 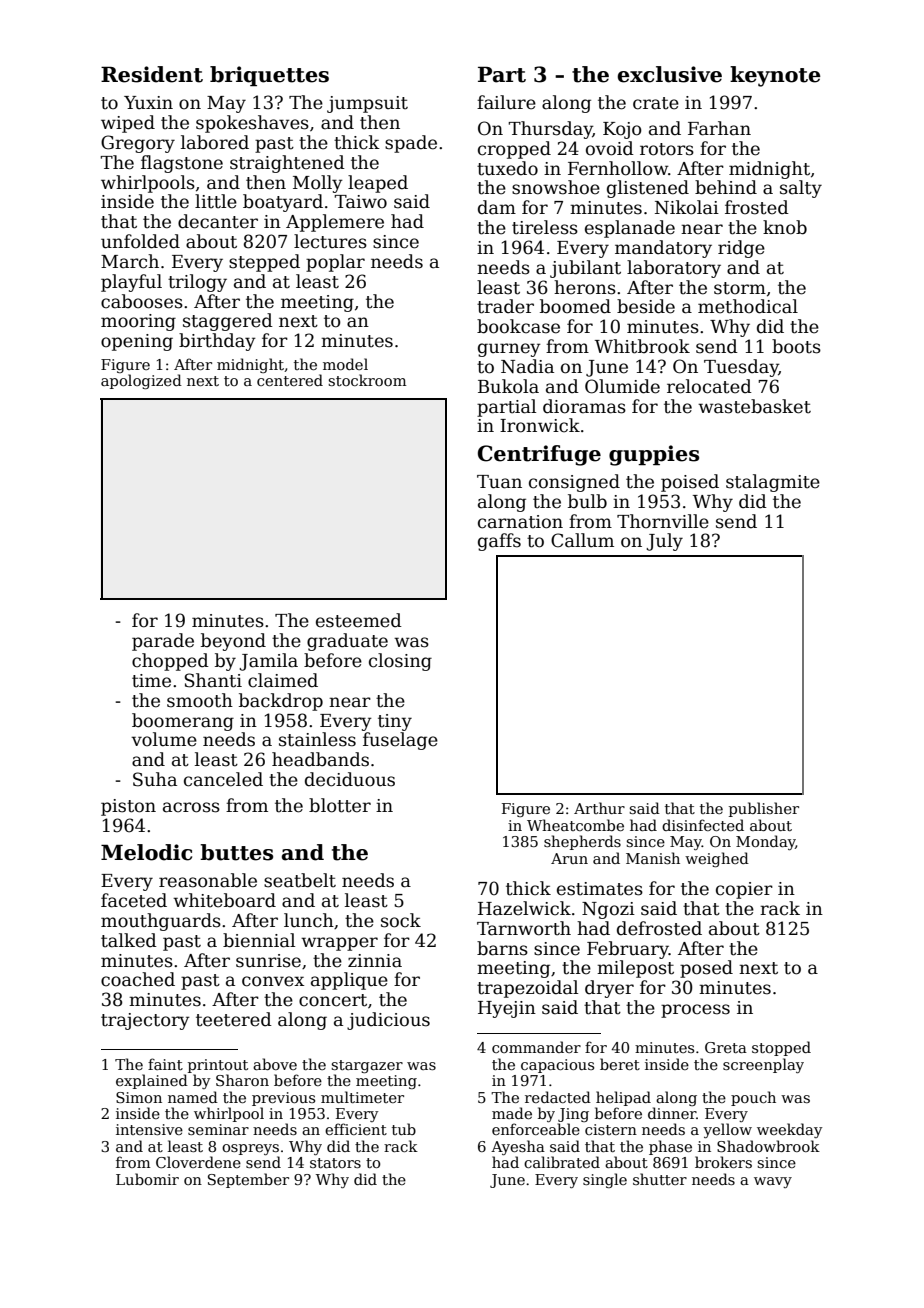 I want to click on spade, so click(x=411, y=144).
